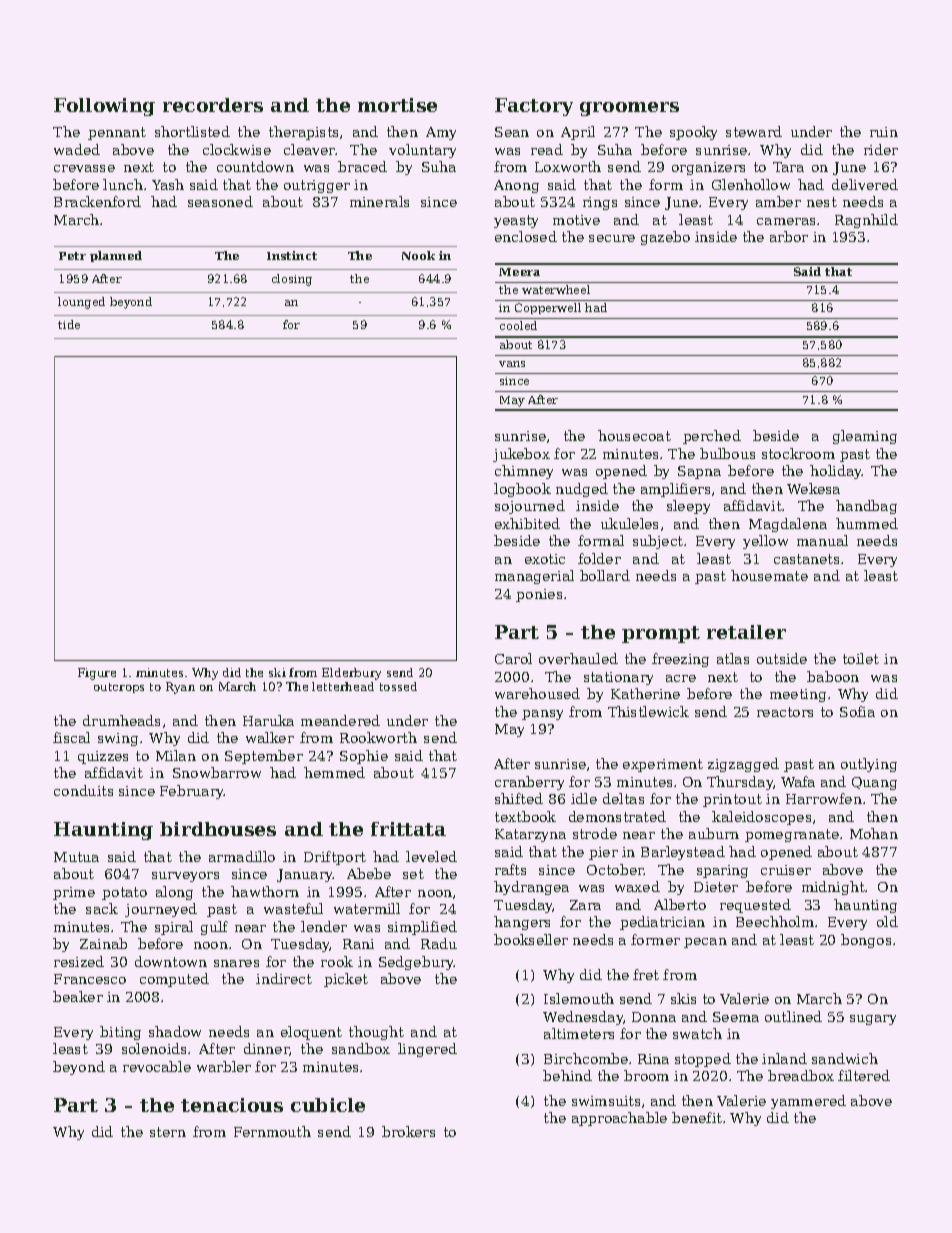 The height and width of the page is (1233, 952). What do you see at coordinates (77, 149) in the page?
I see `waded` at bounding box center [77, 149].
